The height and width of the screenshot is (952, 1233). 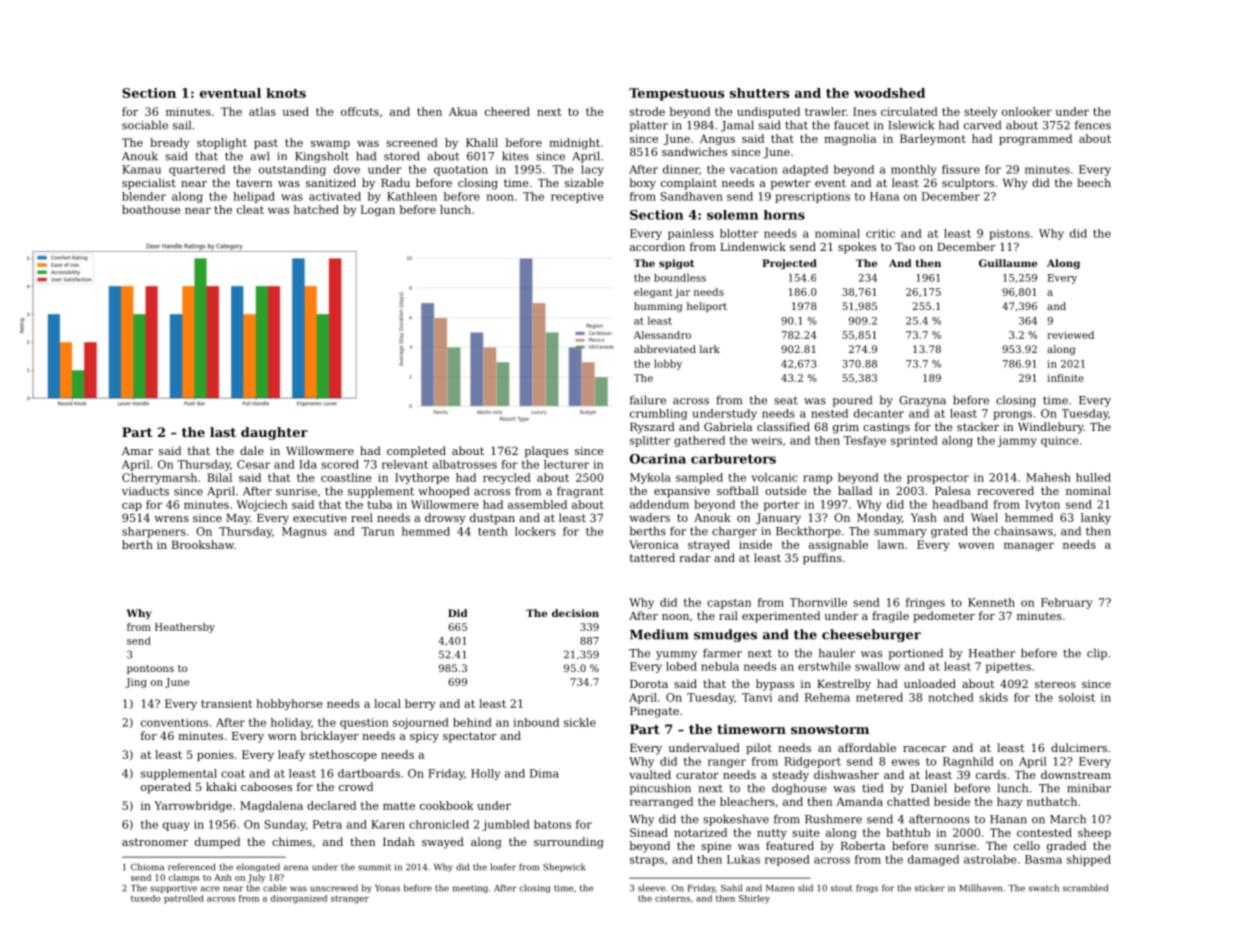 What do you see at coordinates (872, 788) in the screenshot?
I see `tied` at bounding box center [872, 788].
